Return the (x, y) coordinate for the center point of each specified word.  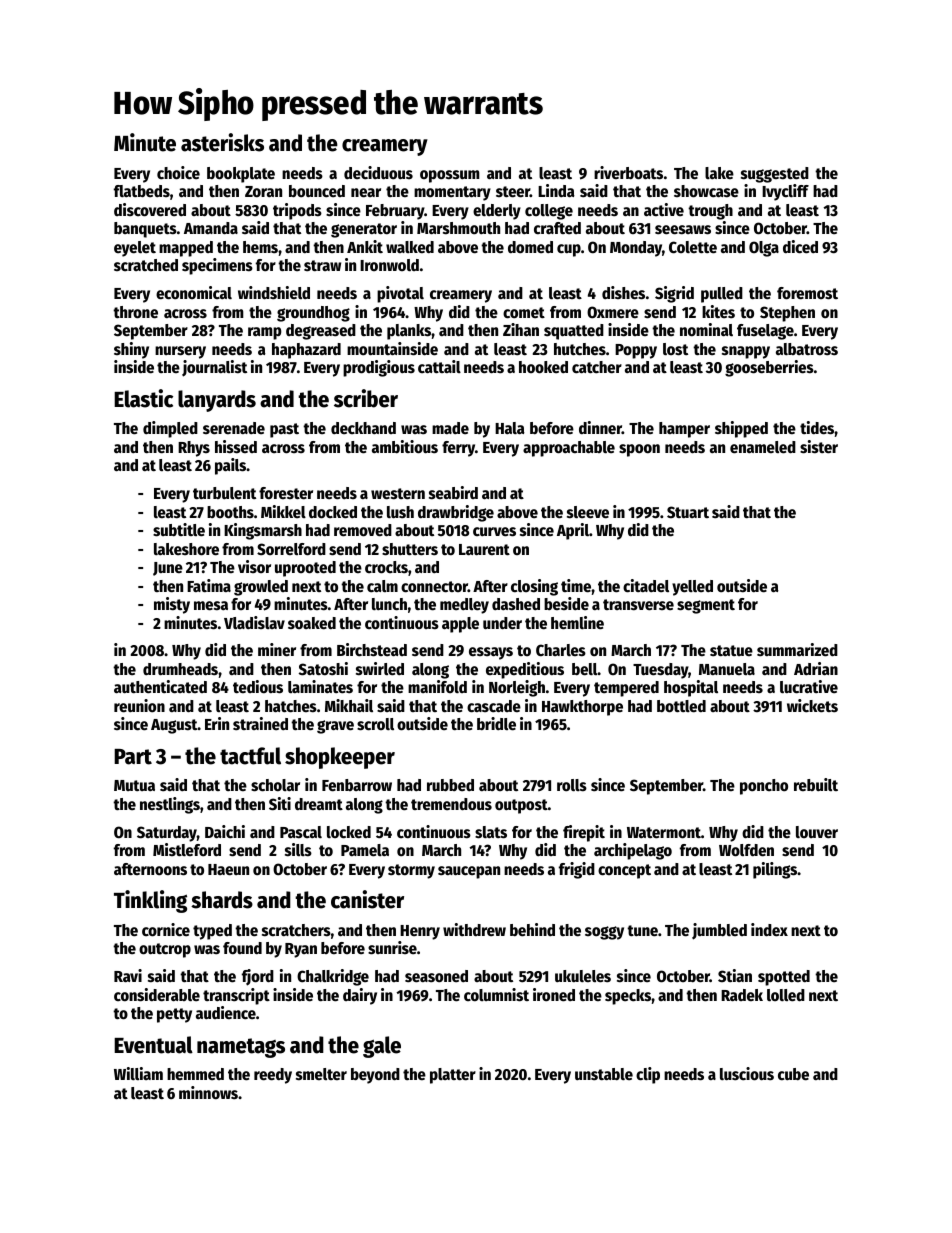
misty (172, 605)
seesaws (683, 230)
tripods (297, 211)
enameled (763, 447)
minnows (208, 1093)
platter (453, 1076)
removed (363, 530)
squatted (574, 332)
